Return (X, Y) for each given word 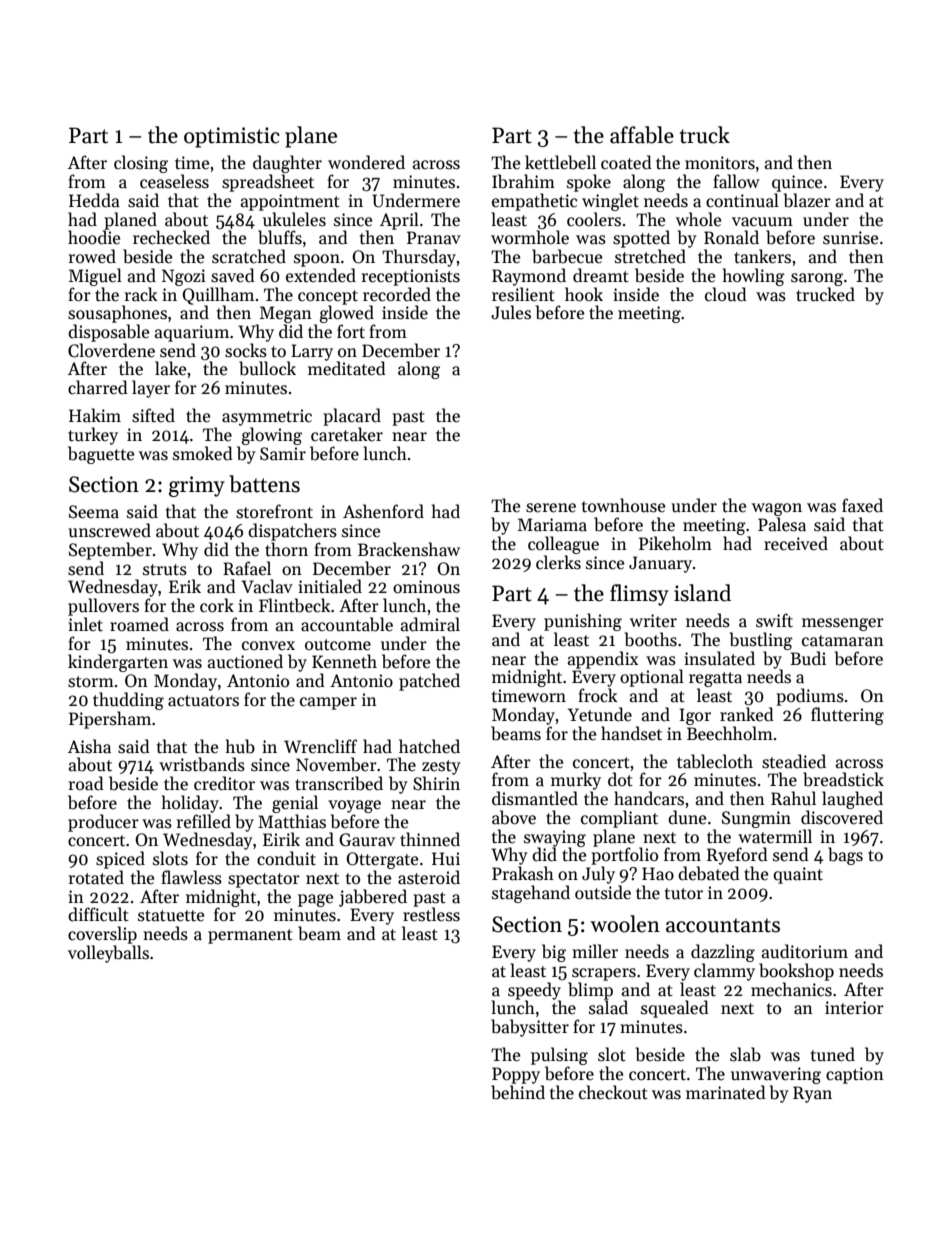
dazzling (723, 953)
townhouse (623, 505)
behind (518, 1092)
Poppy (516, 1075)
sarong (817, 279)
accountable (347, 624)
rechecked (171, 237)
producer (103, 823)
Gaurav (367, 840)
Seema (94, 512)
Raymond (529, 277)
